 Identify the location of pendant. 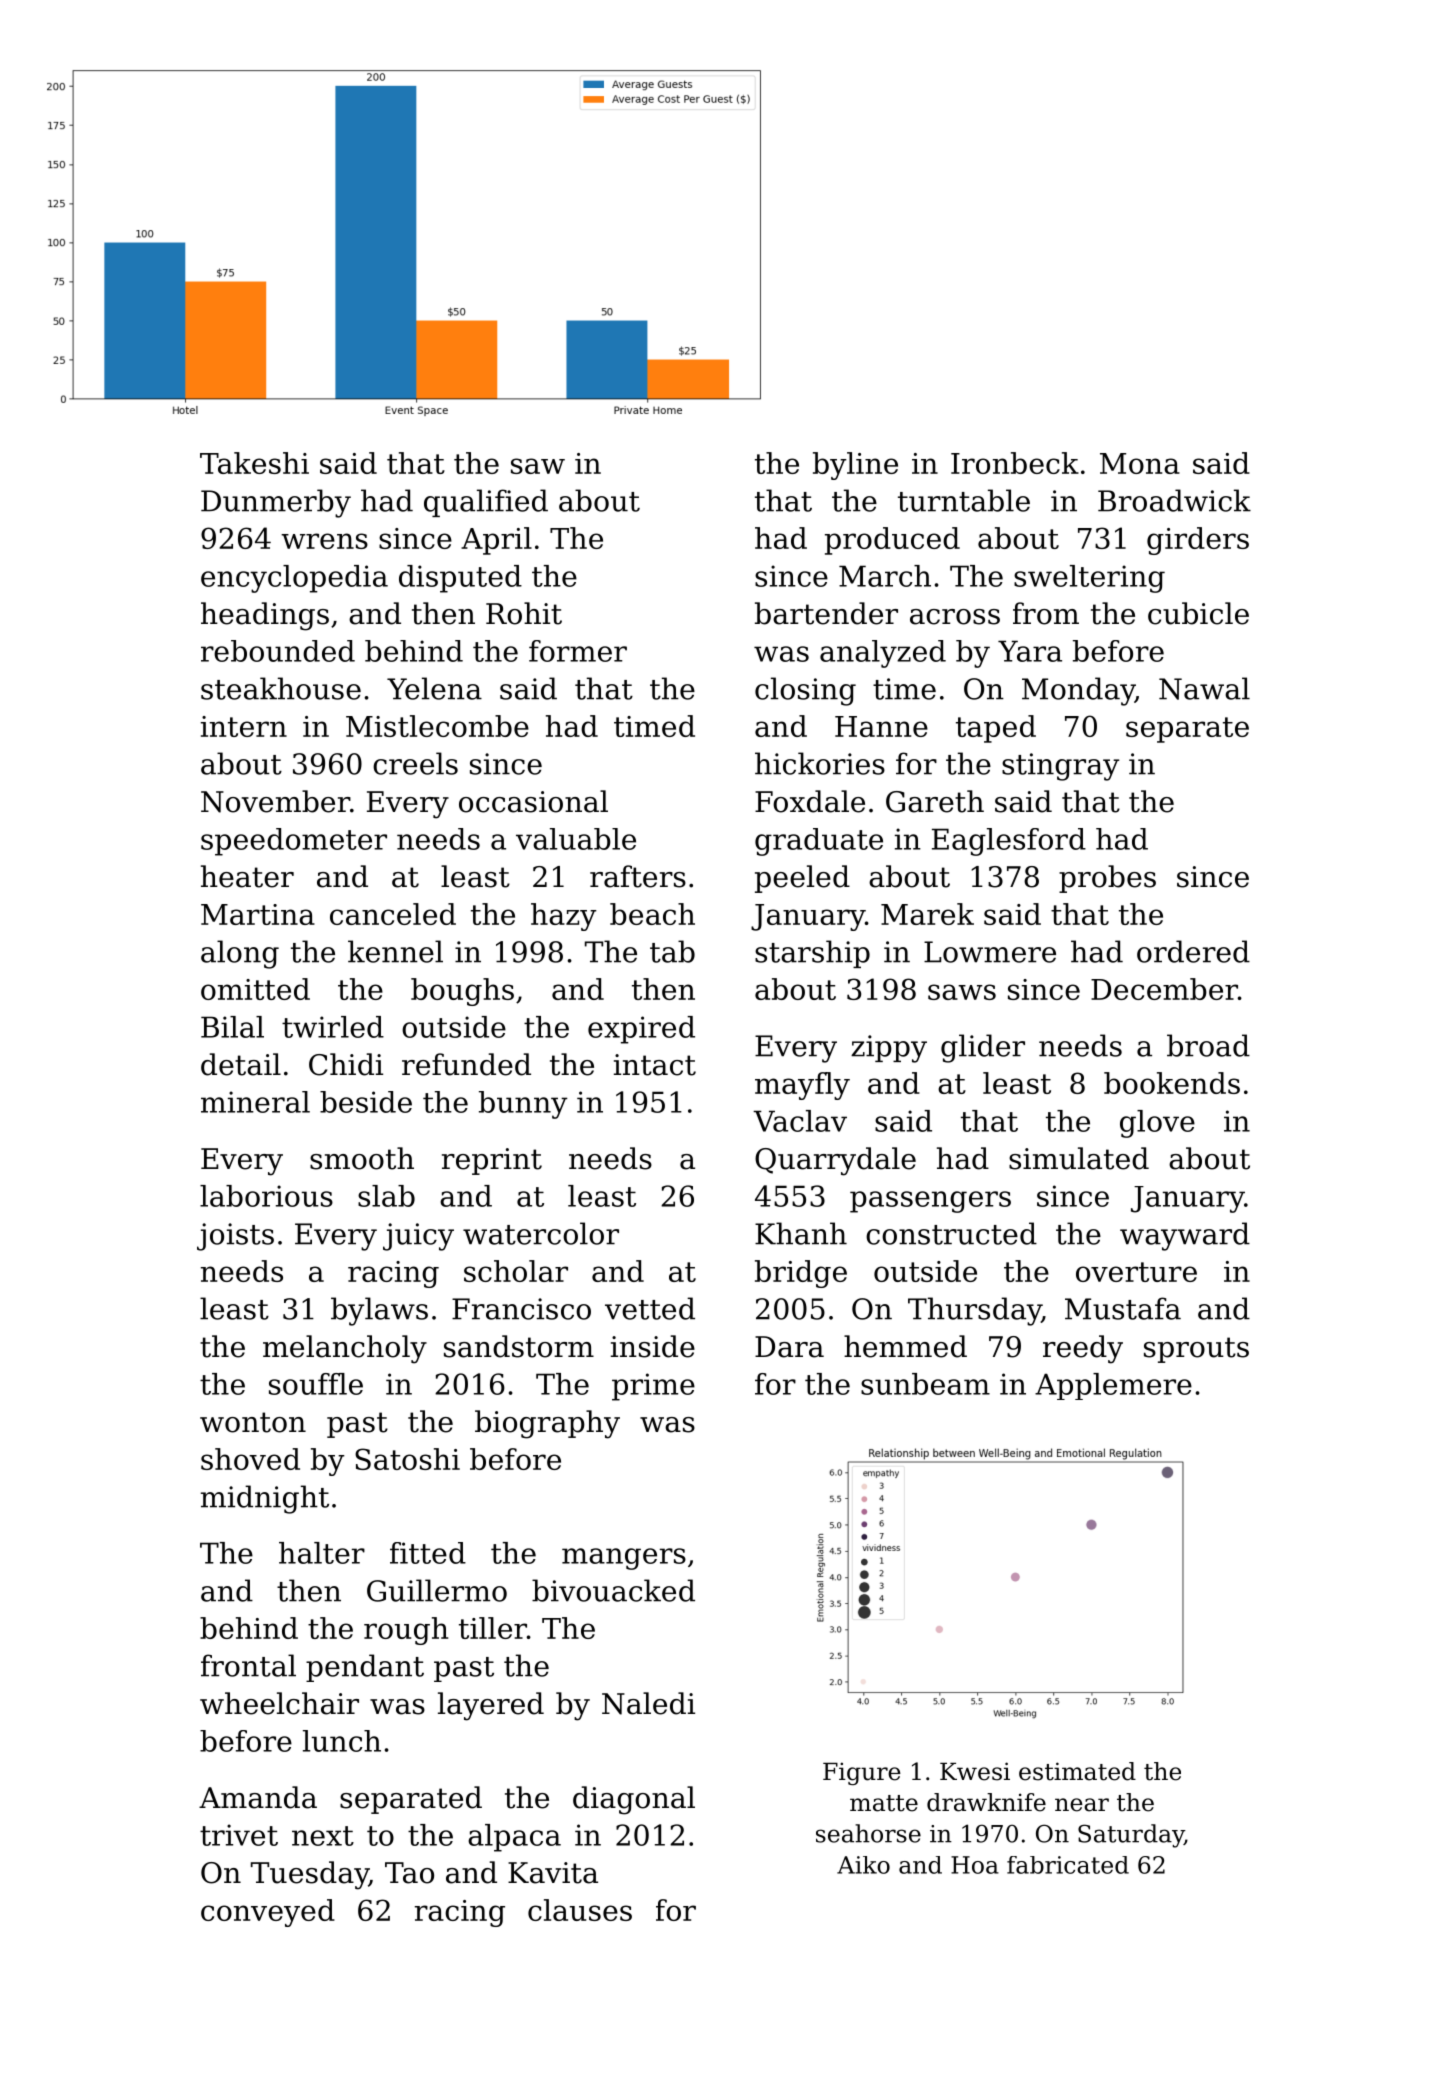
(365, 1668).
